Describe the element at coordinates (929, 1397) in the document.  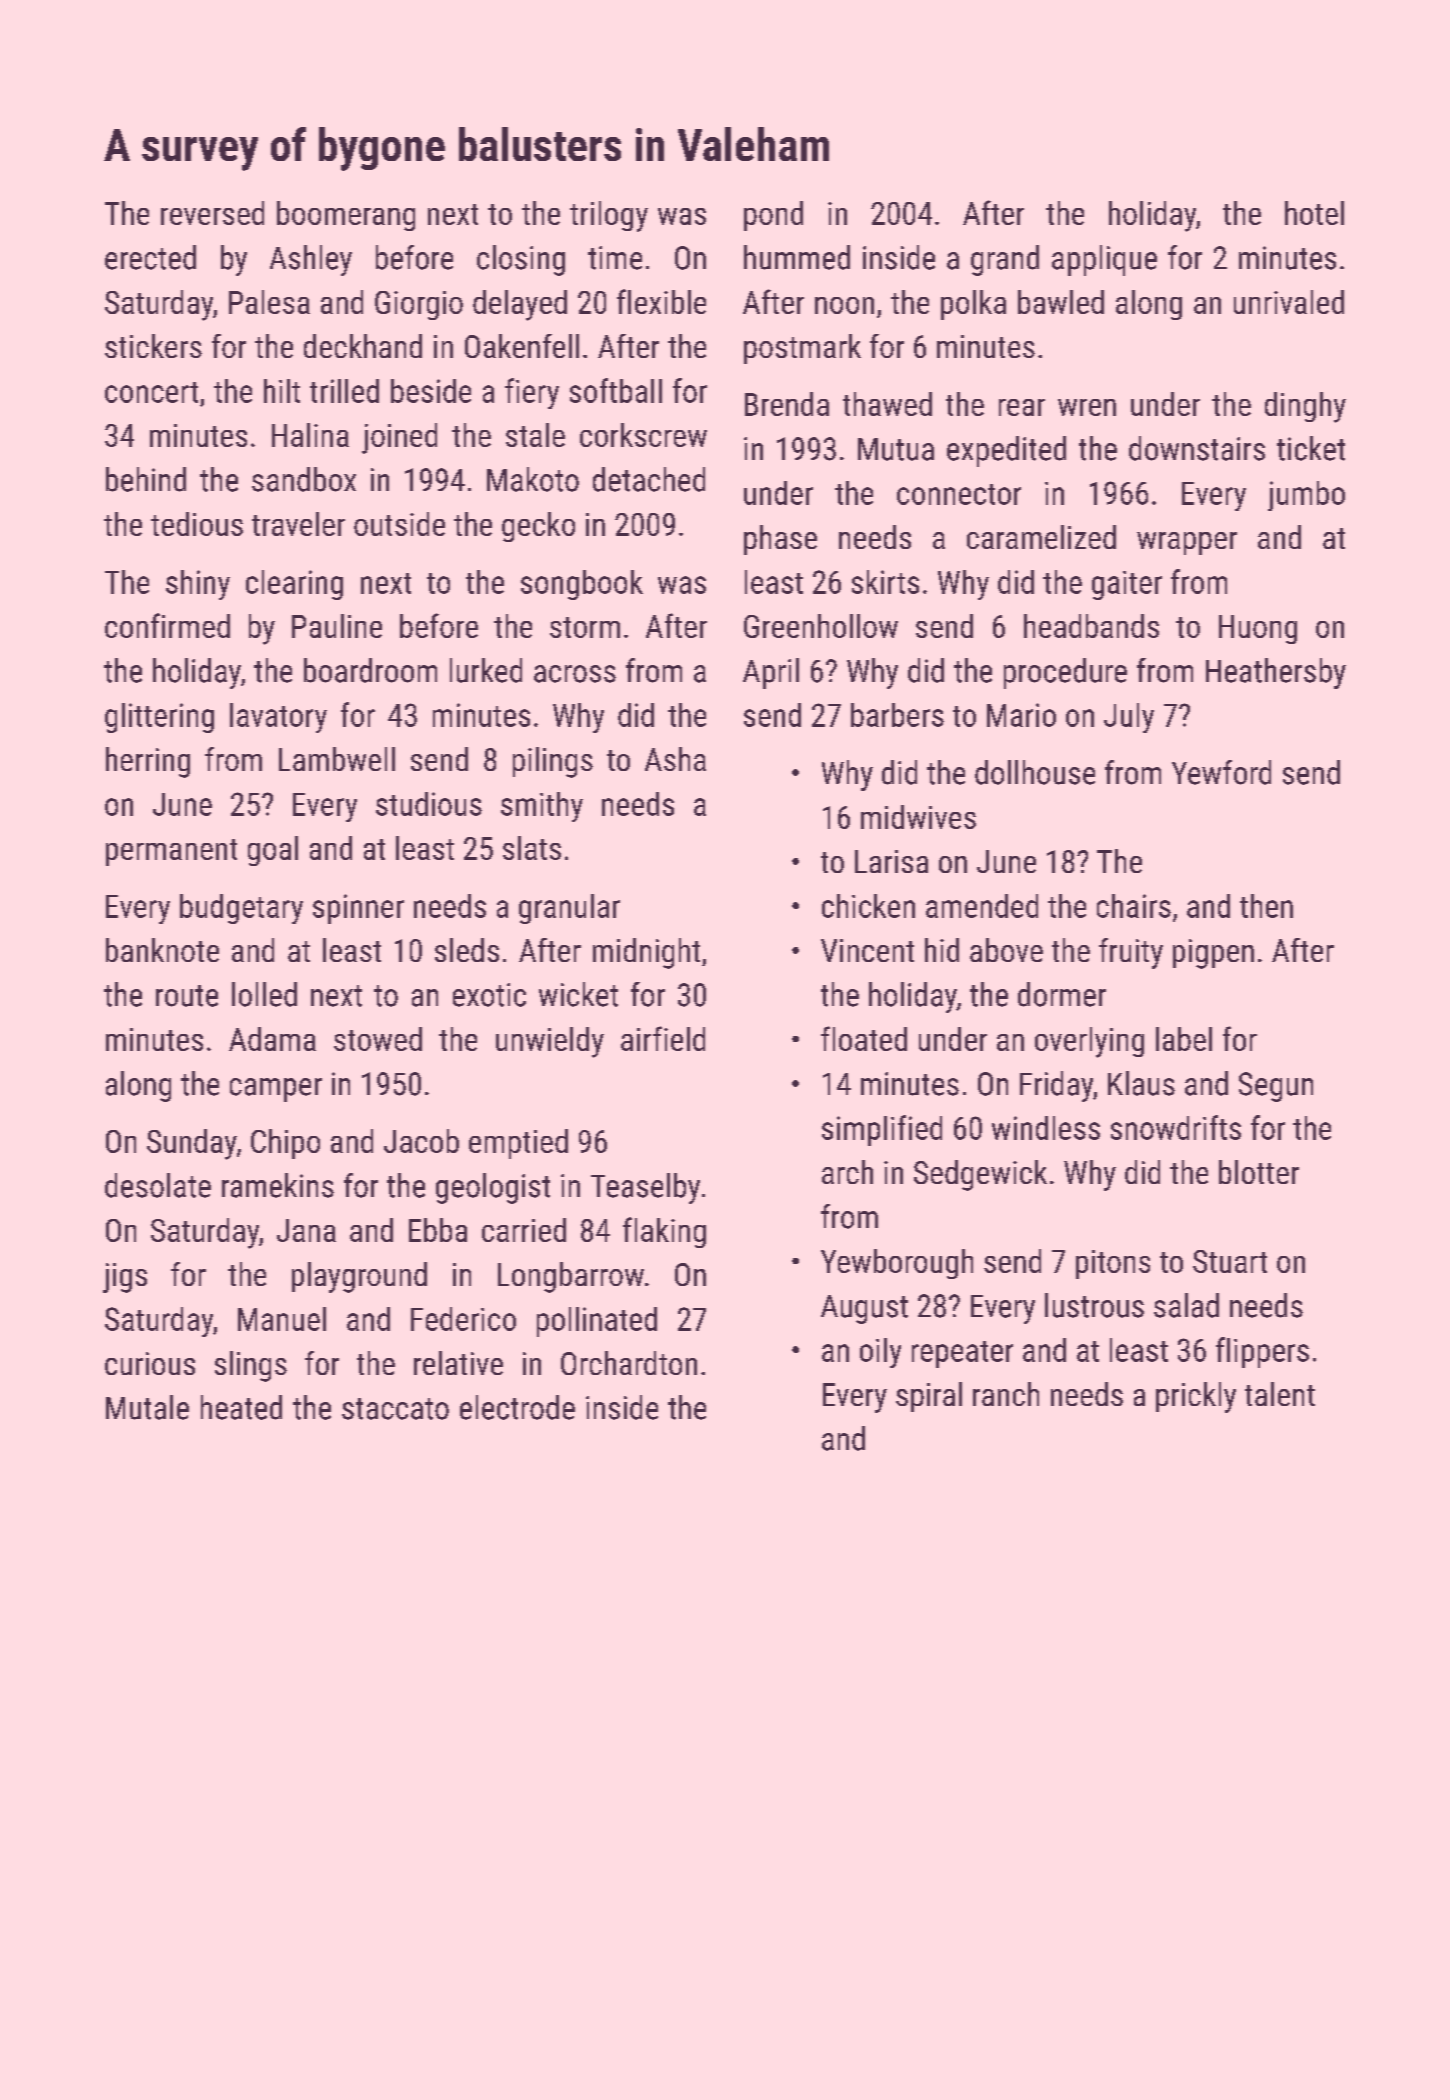
I see `spiral` at that location.
